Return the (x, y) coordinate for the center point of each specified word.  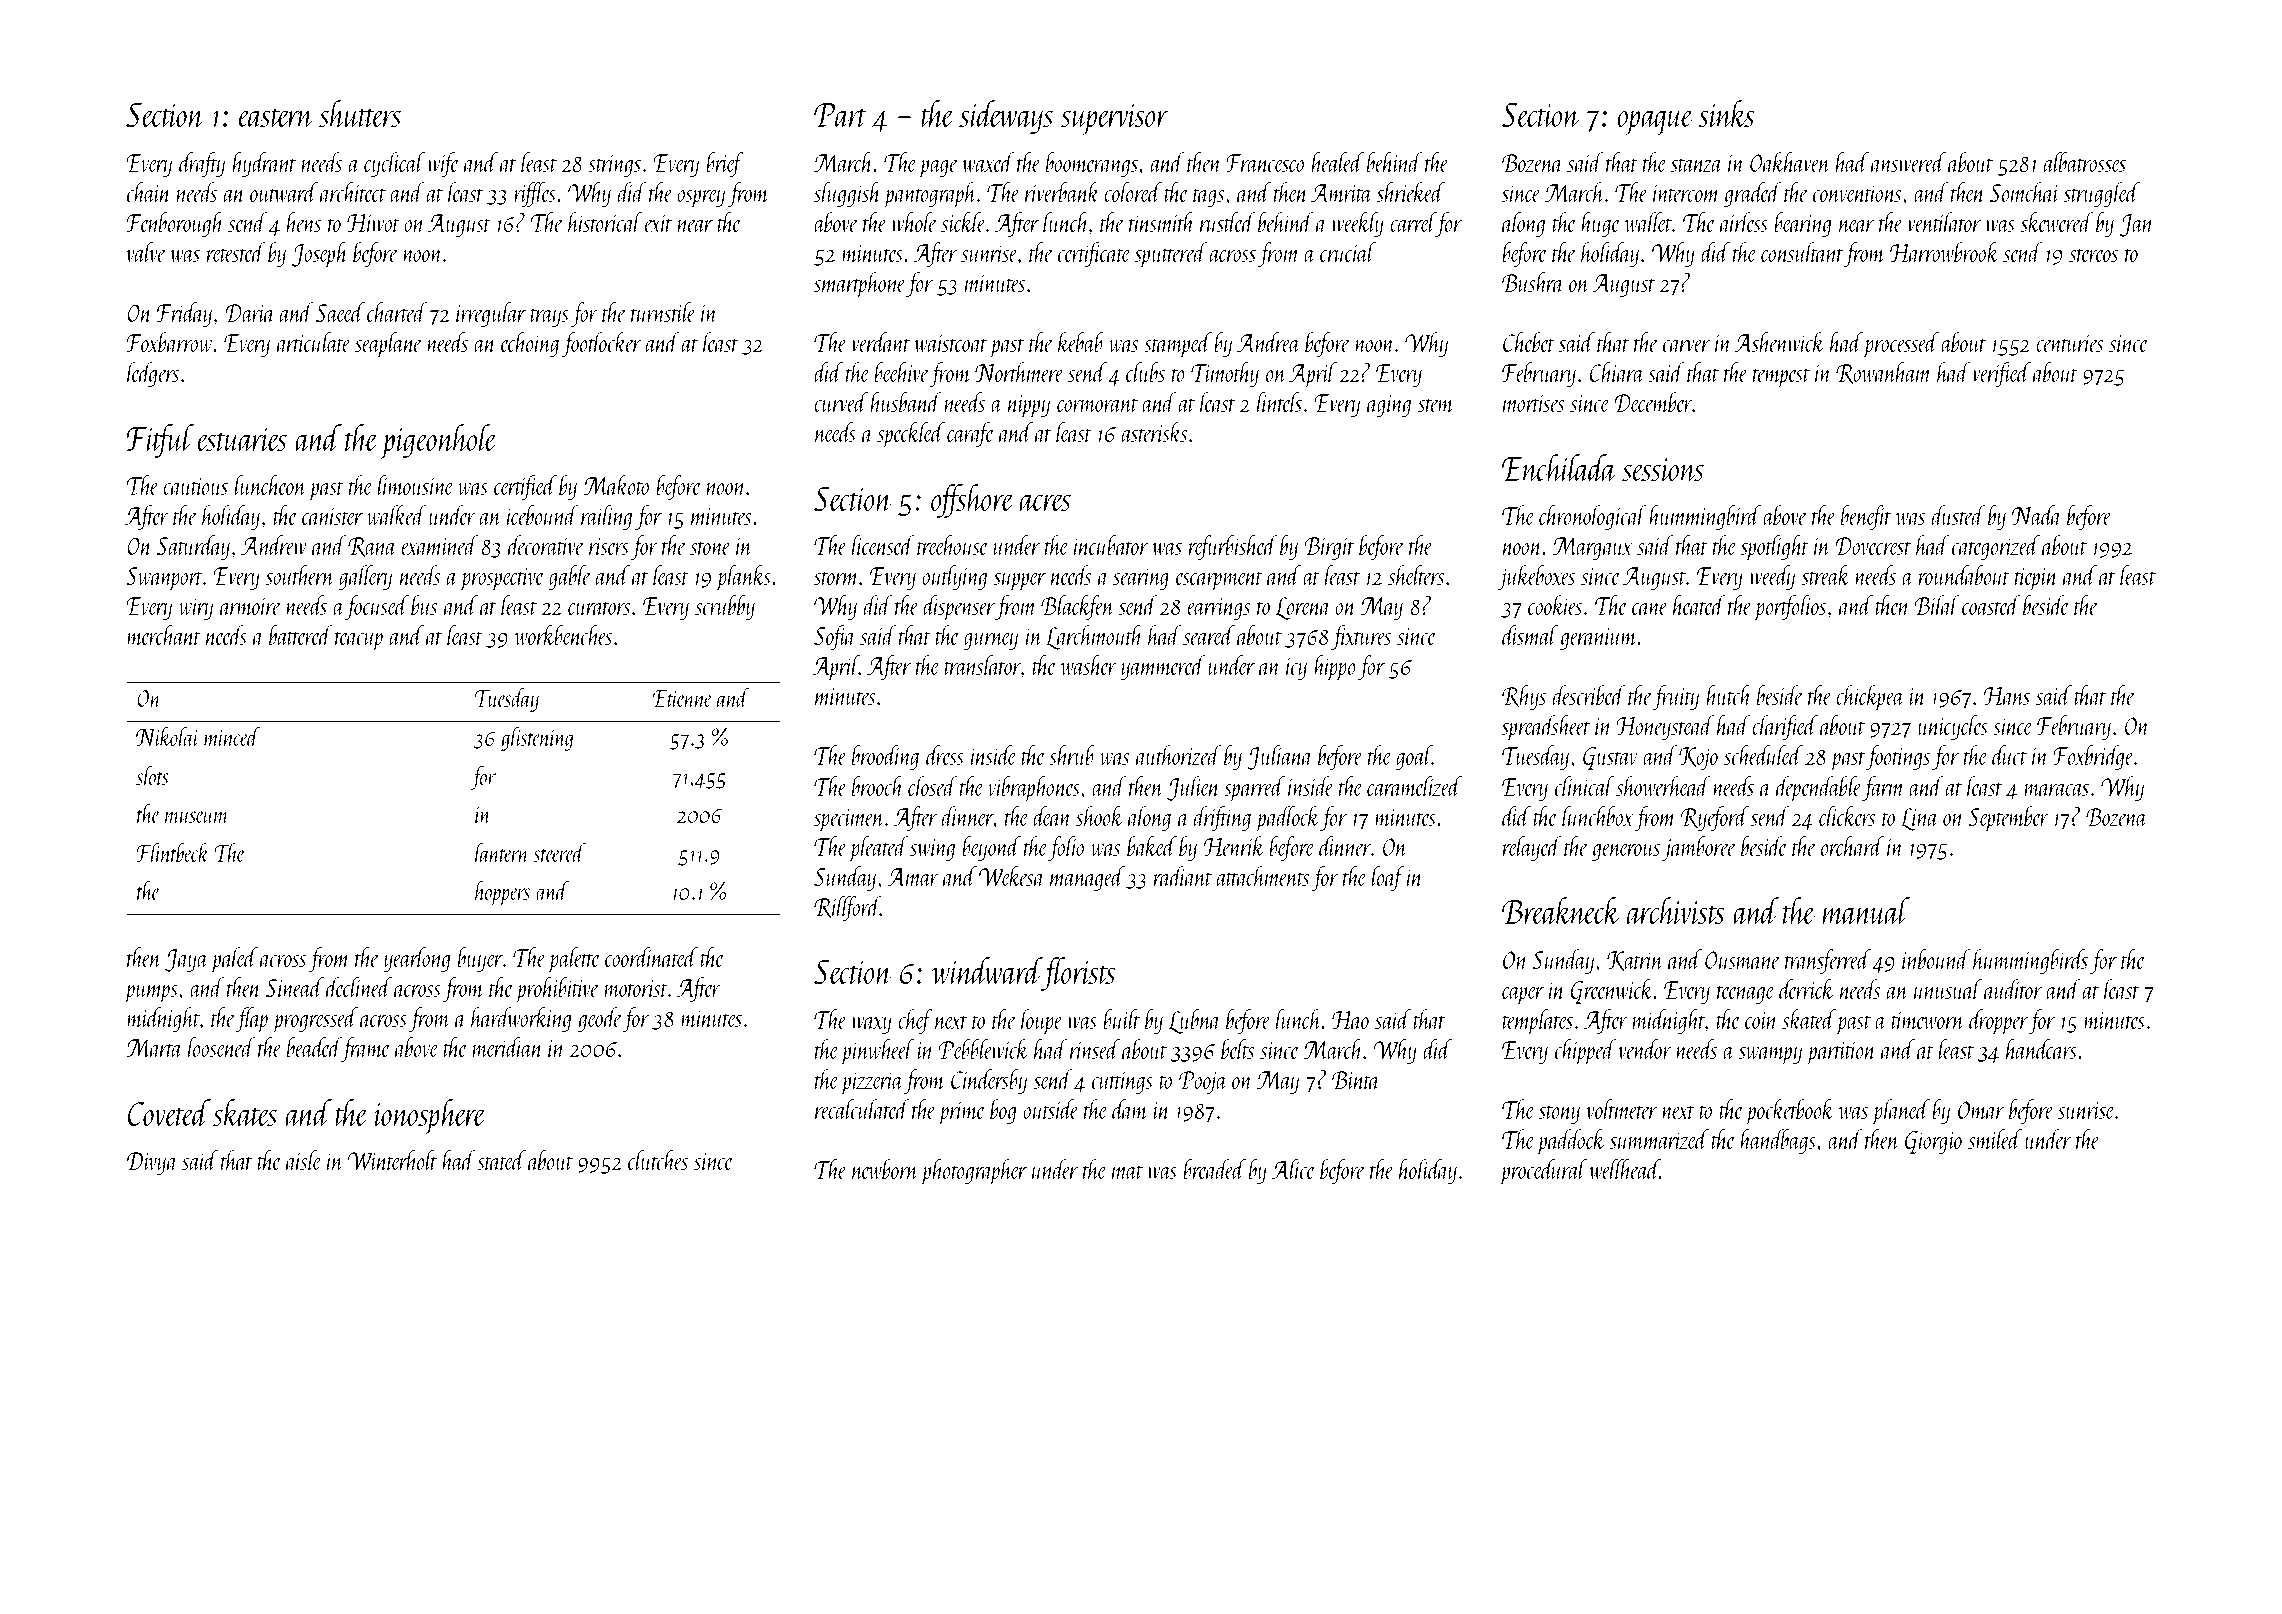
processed (1901, 345)
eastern (276, 117)
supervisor (1114, 119)
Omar (1981, 1110)
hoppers (502, 893)
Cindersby (989, 1081)
